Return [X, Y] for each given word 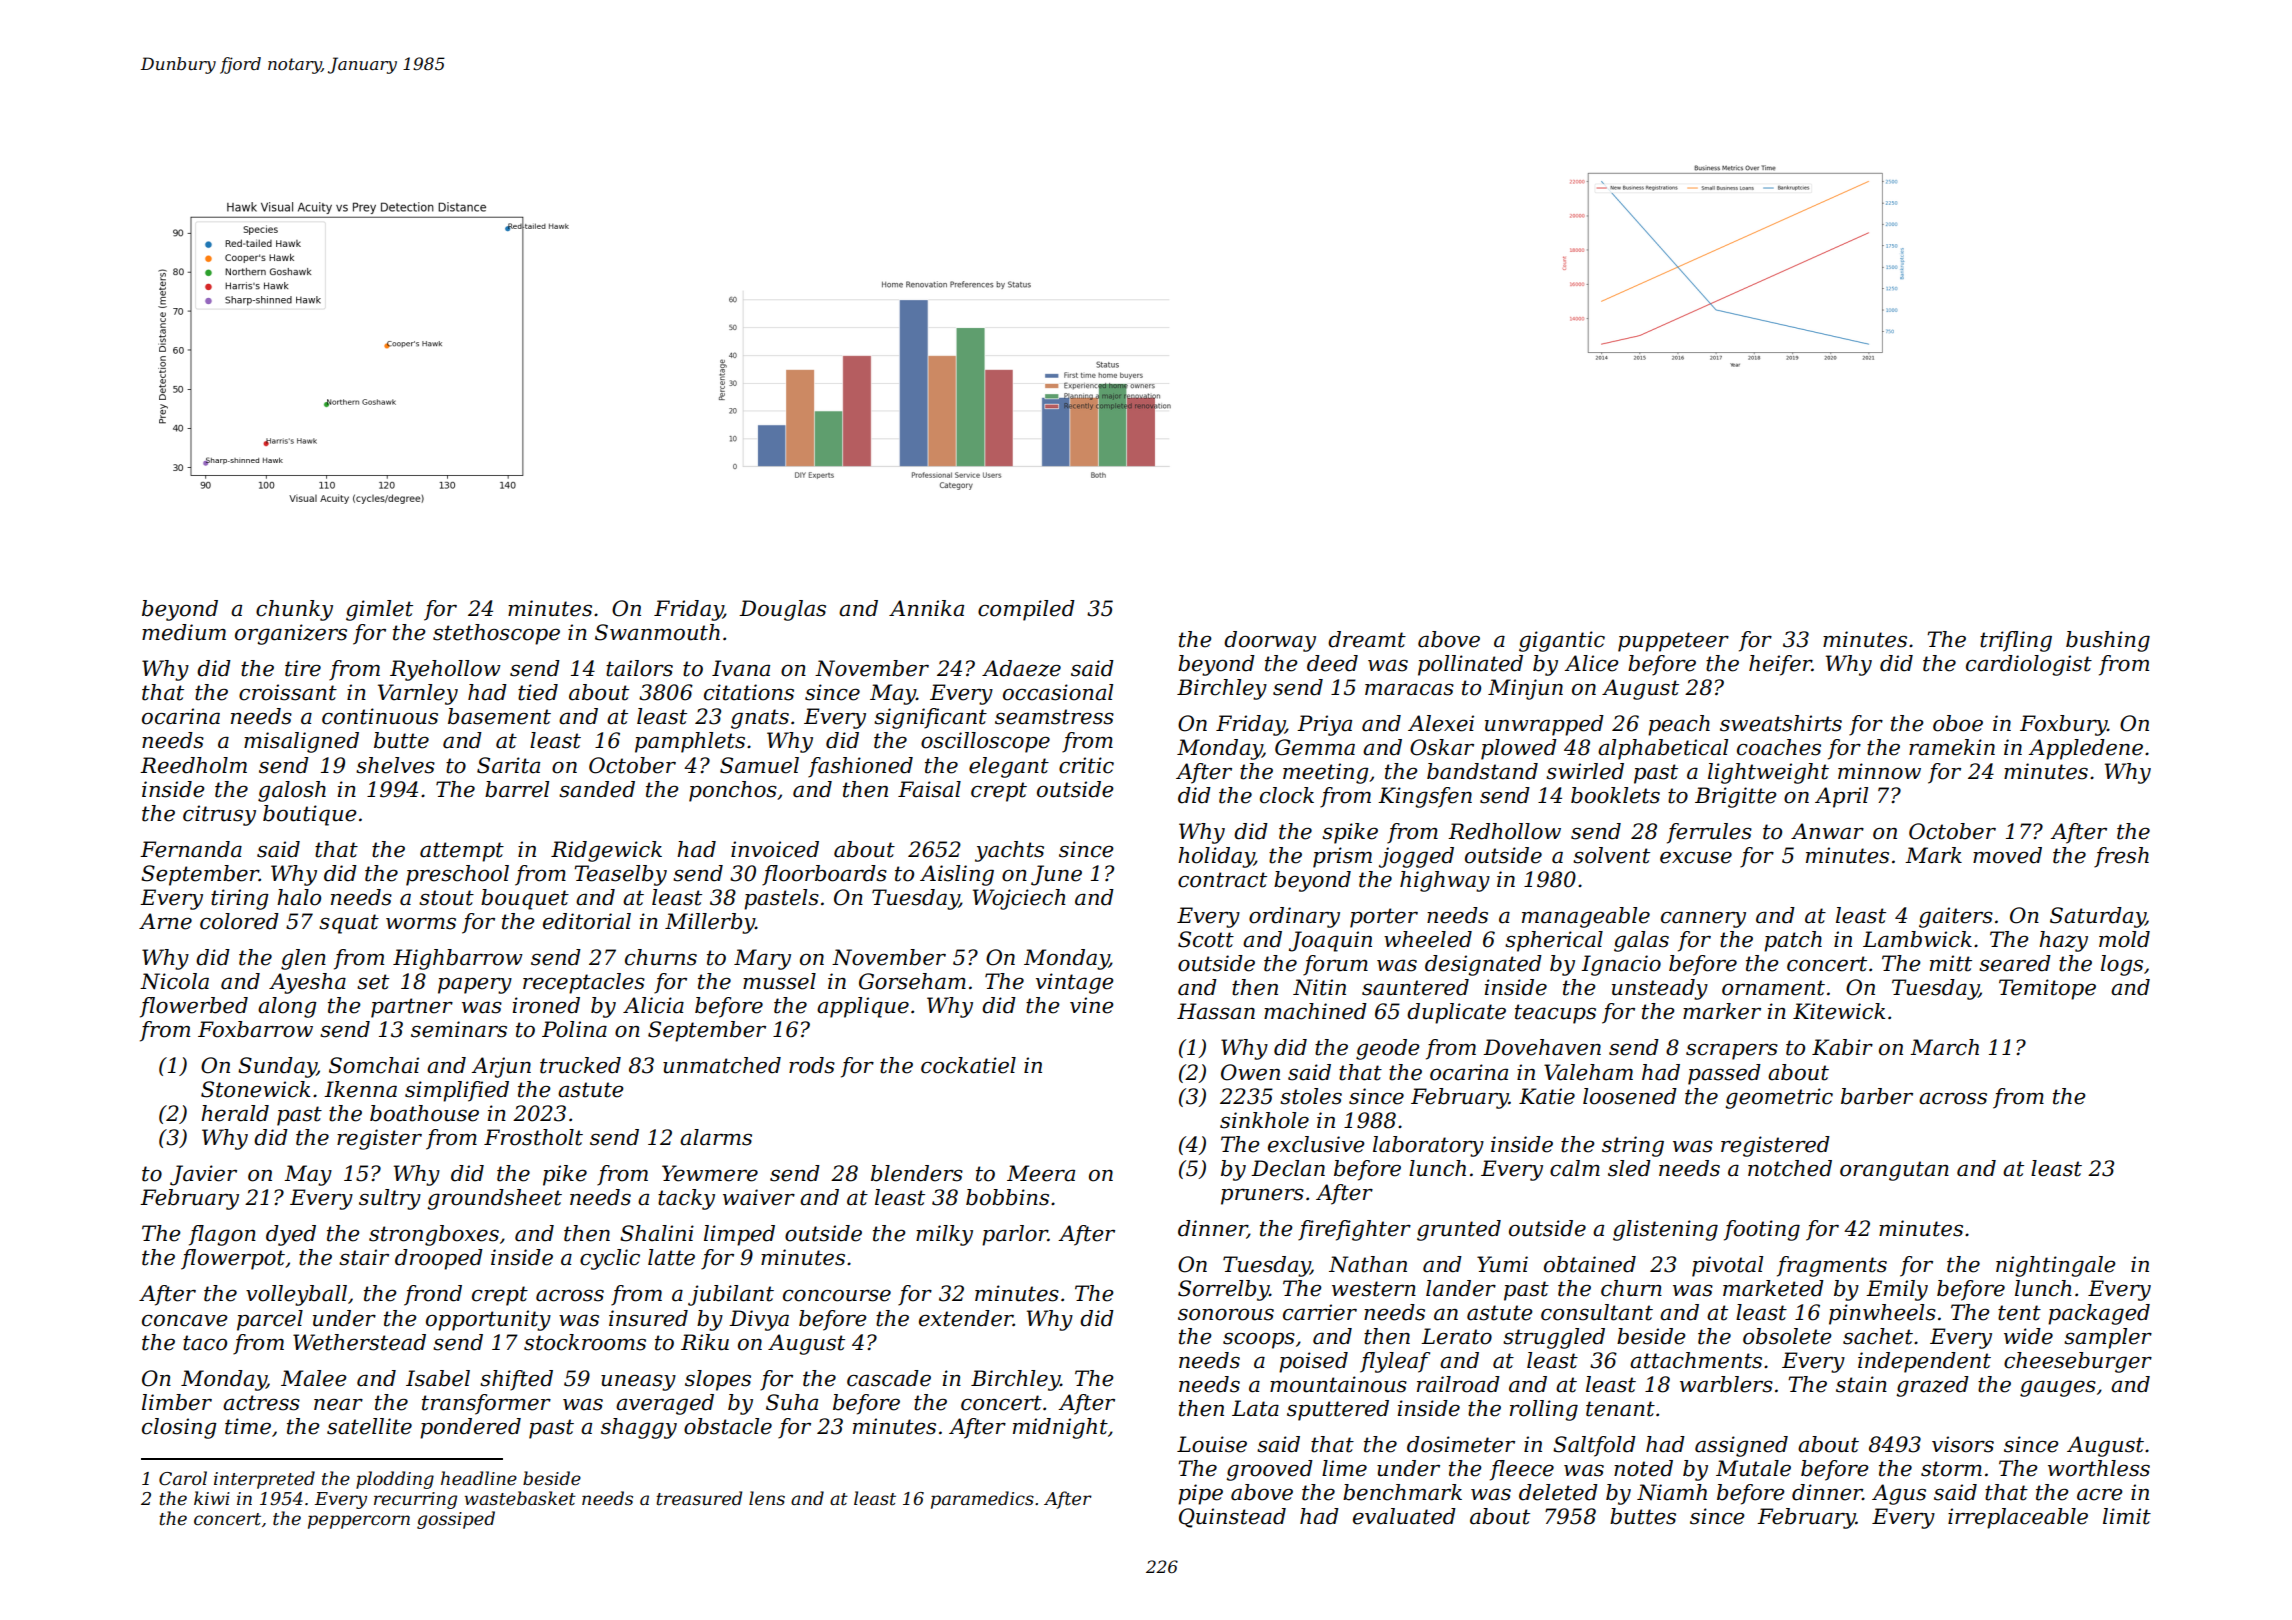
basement [499, 716]
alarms [716, 1137]
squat [349, 924]
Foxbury [2063, 725]
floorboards [824, 875]
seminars [459, 1029]
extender [966, 1318]
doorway [1270, 641]
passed [1724, 1074]
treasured [699, 1498]
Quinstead [1232, 1518]
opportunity [488, 1320]
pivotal [1727, 1266]
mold [2124, 939]
